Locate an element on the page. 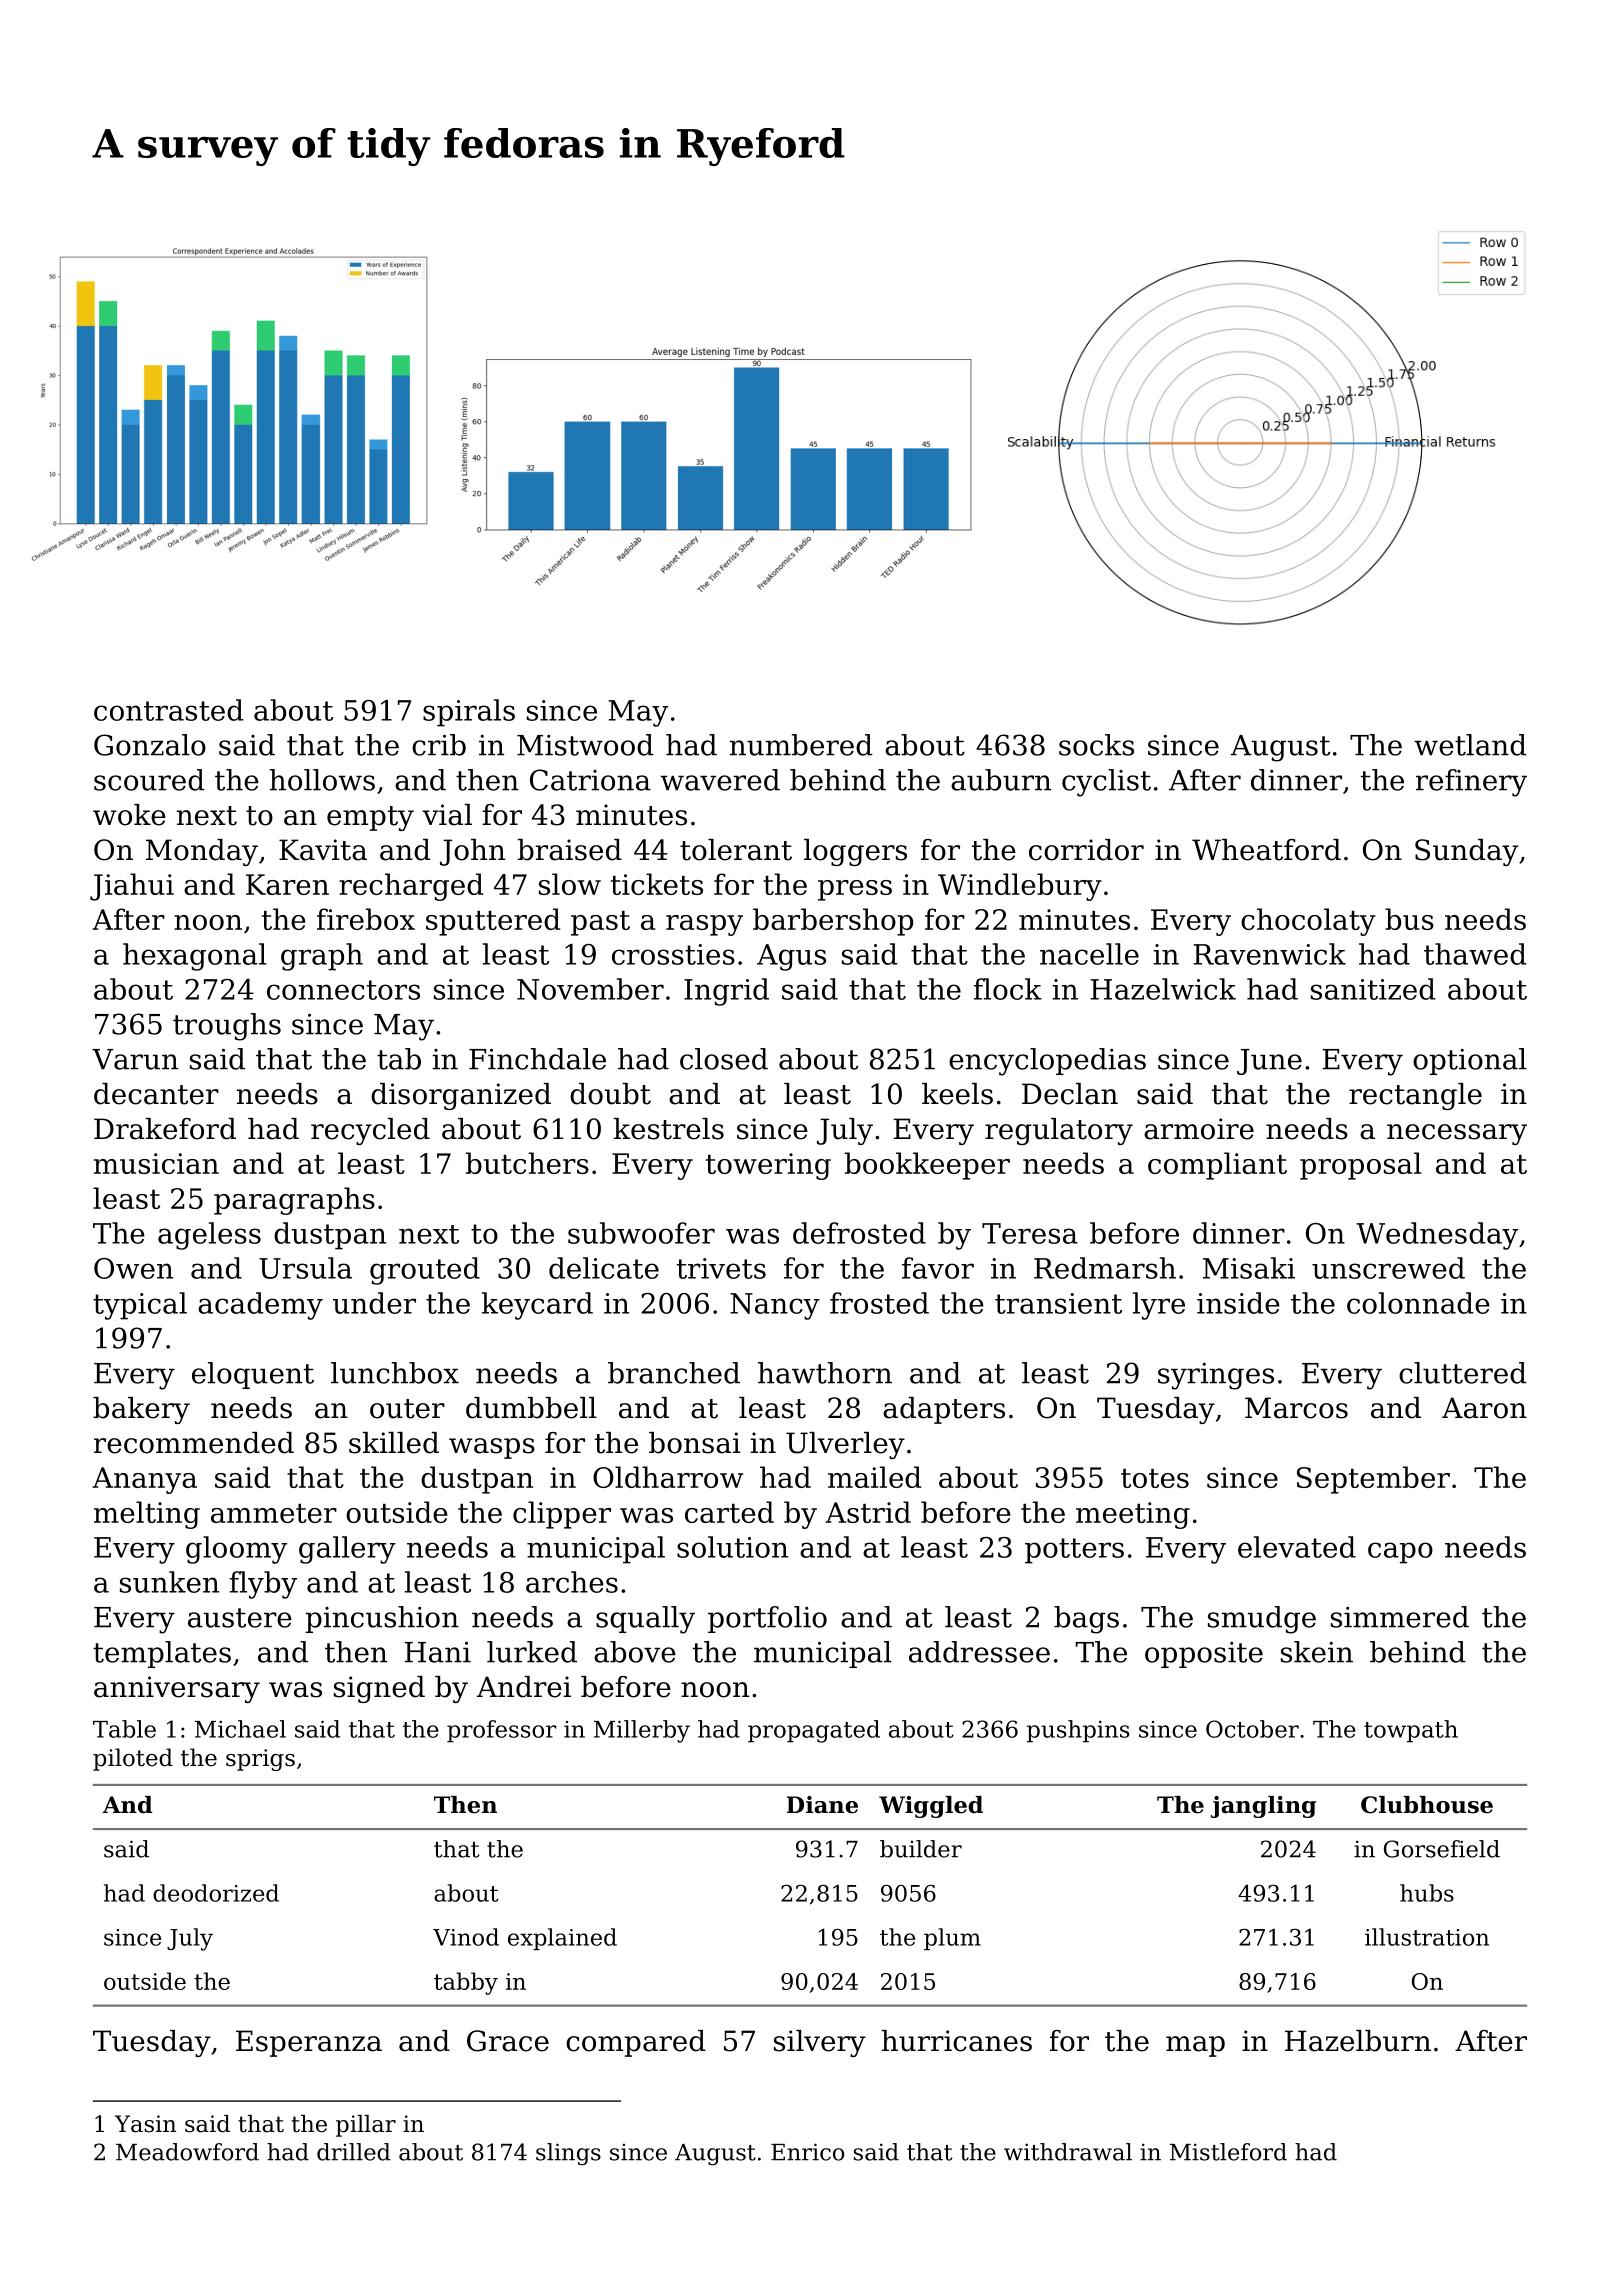  Millerby is located at coordinates (642, 1731).
